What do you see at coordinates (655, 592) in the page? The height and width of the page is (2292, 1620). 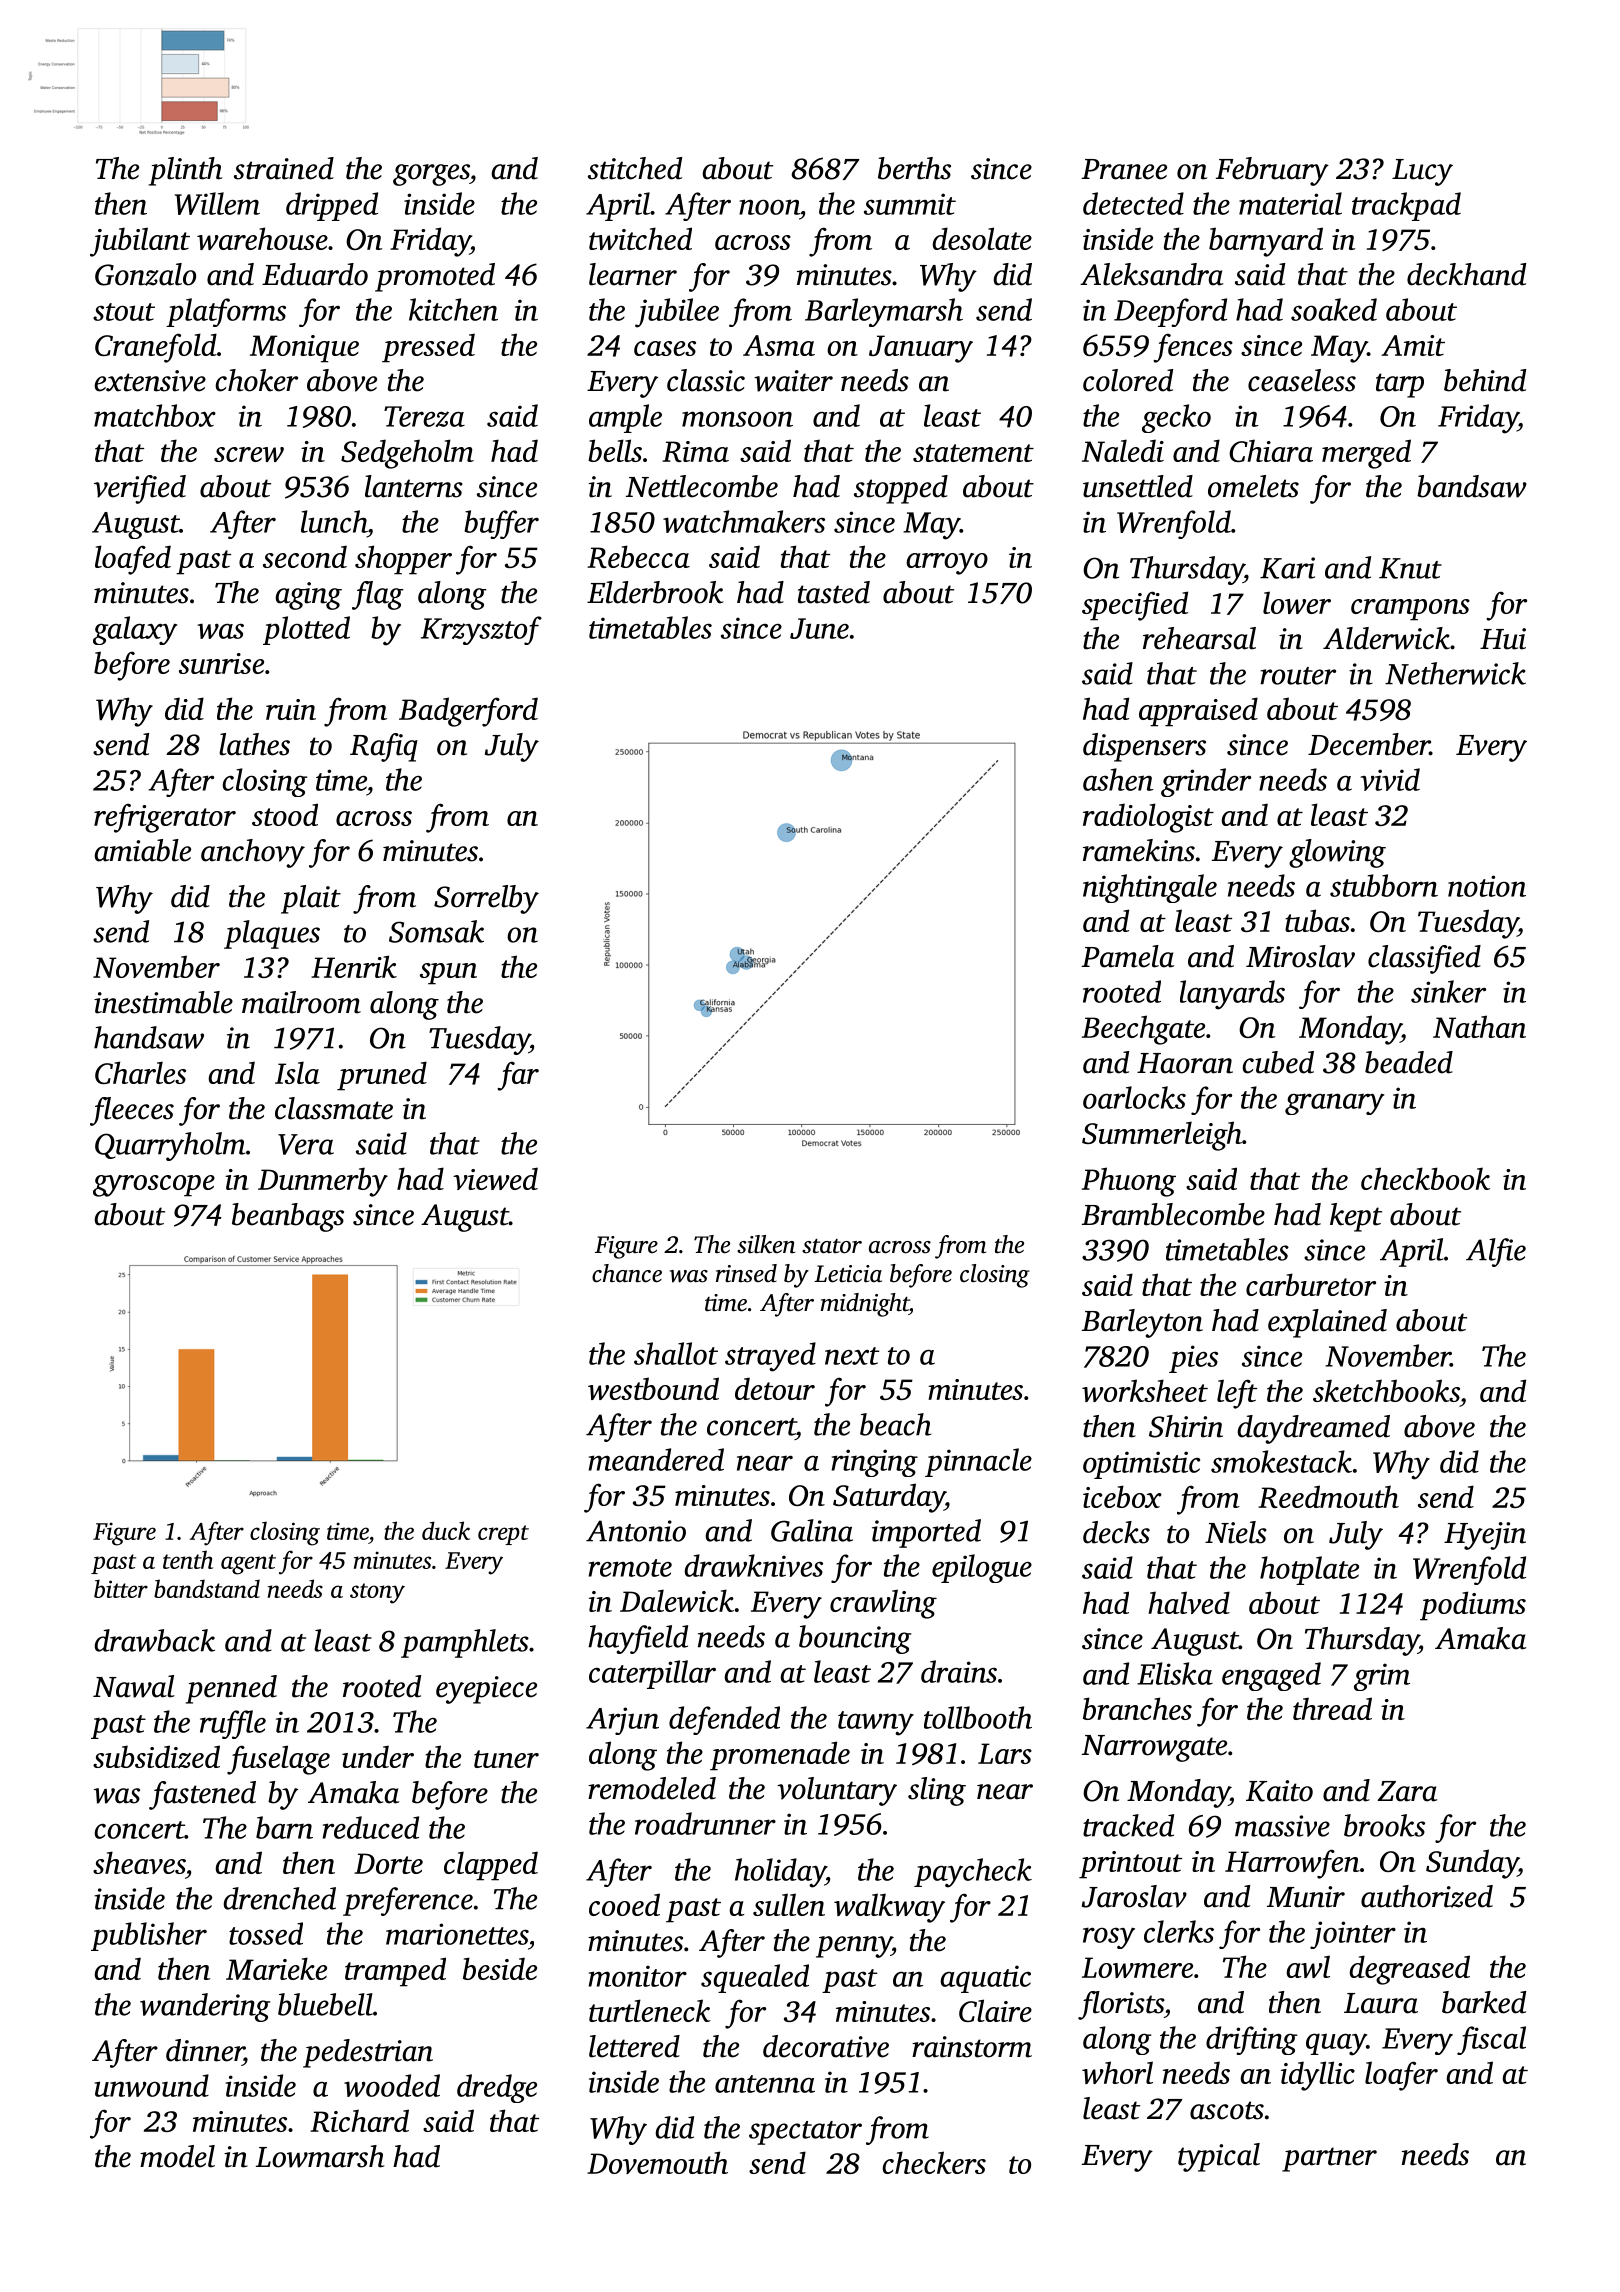 I see `Elderbrook` at bounding box center [655, 592].
